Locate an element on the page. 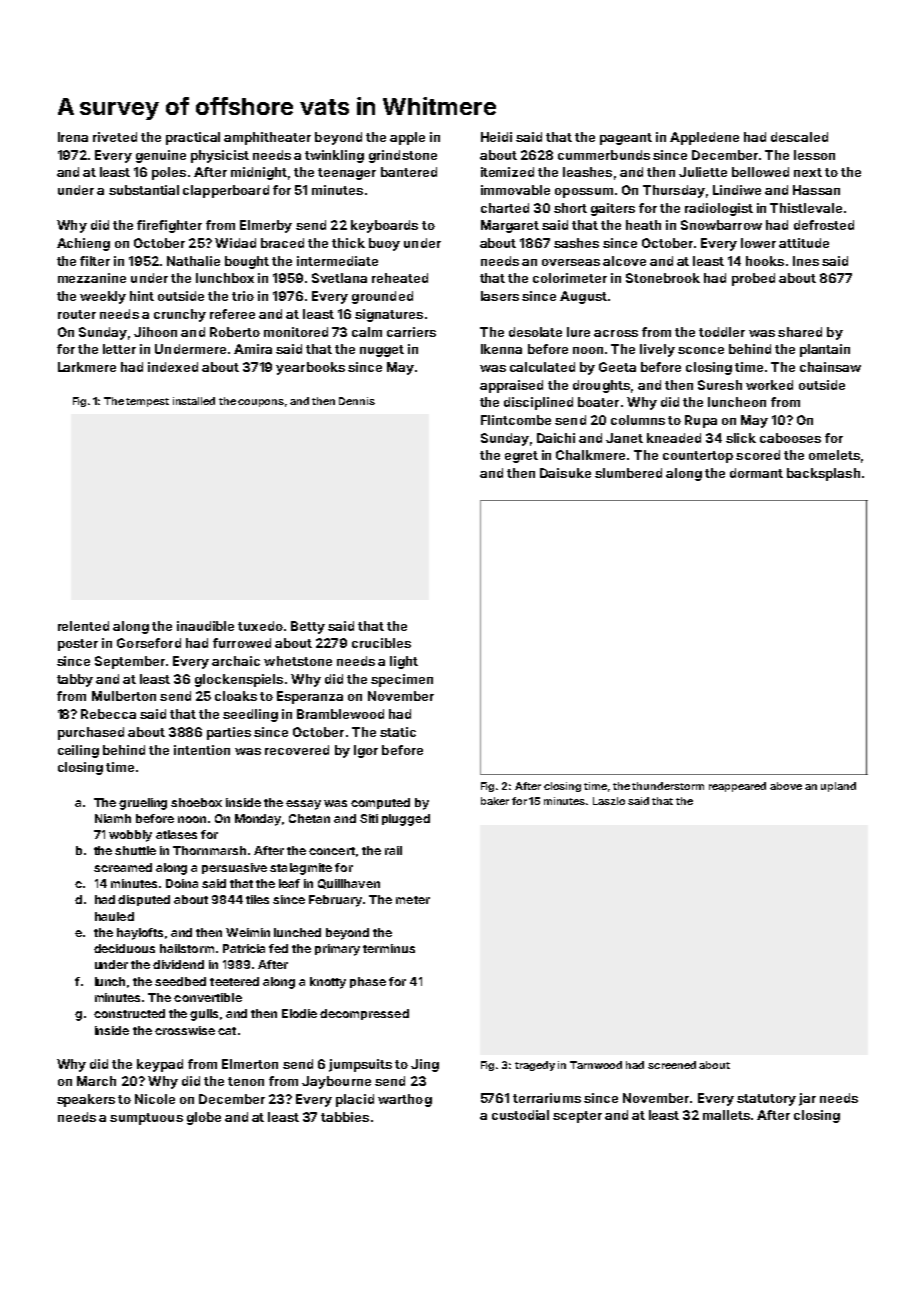 The height and width of the document is (1308, 924). relented is located at coordinates (83, 626).
